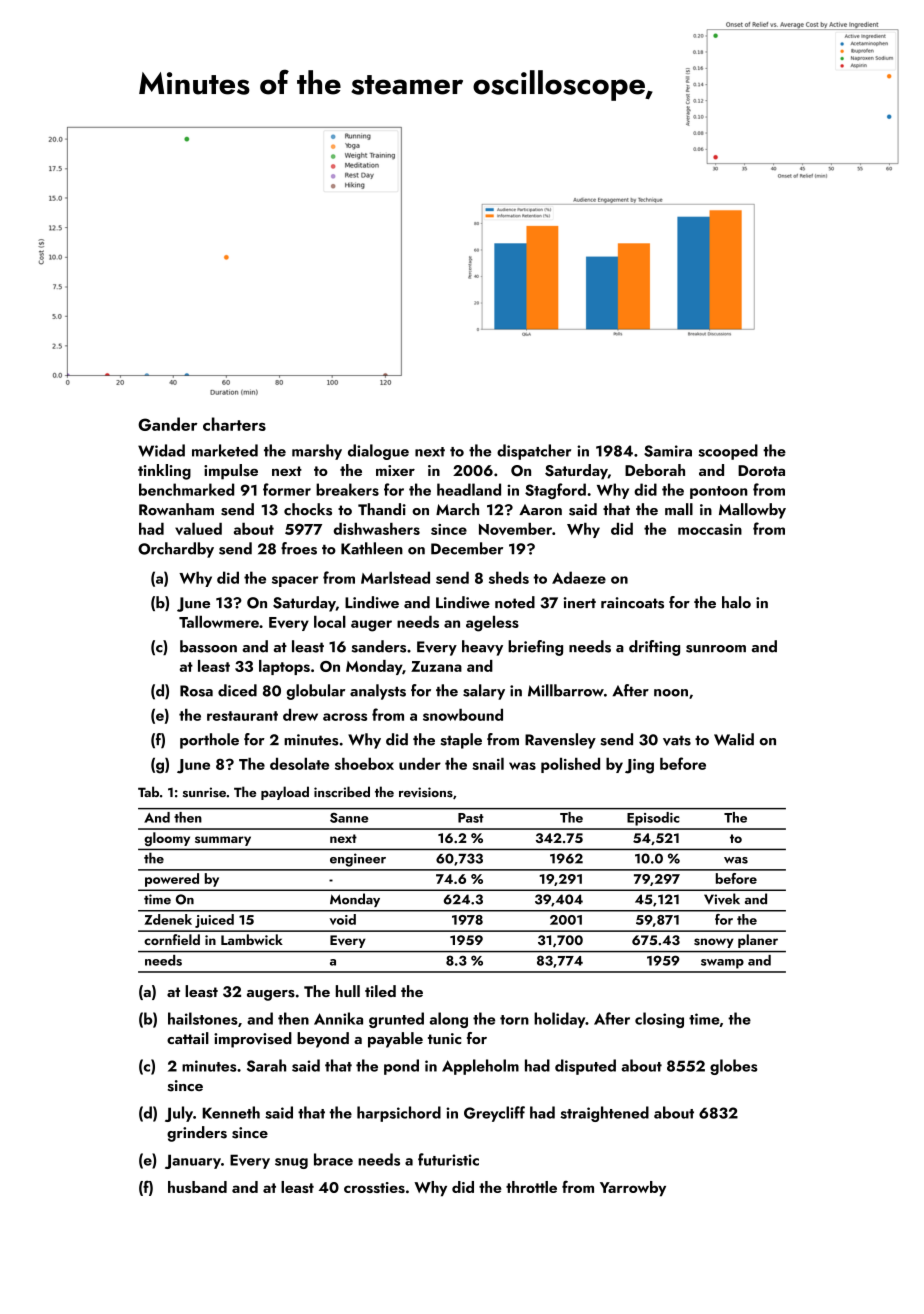  What do you see at coordinates (480, 1067) in the screenshot?
I see `Appleholm` at bounding box center [480, 1067].
